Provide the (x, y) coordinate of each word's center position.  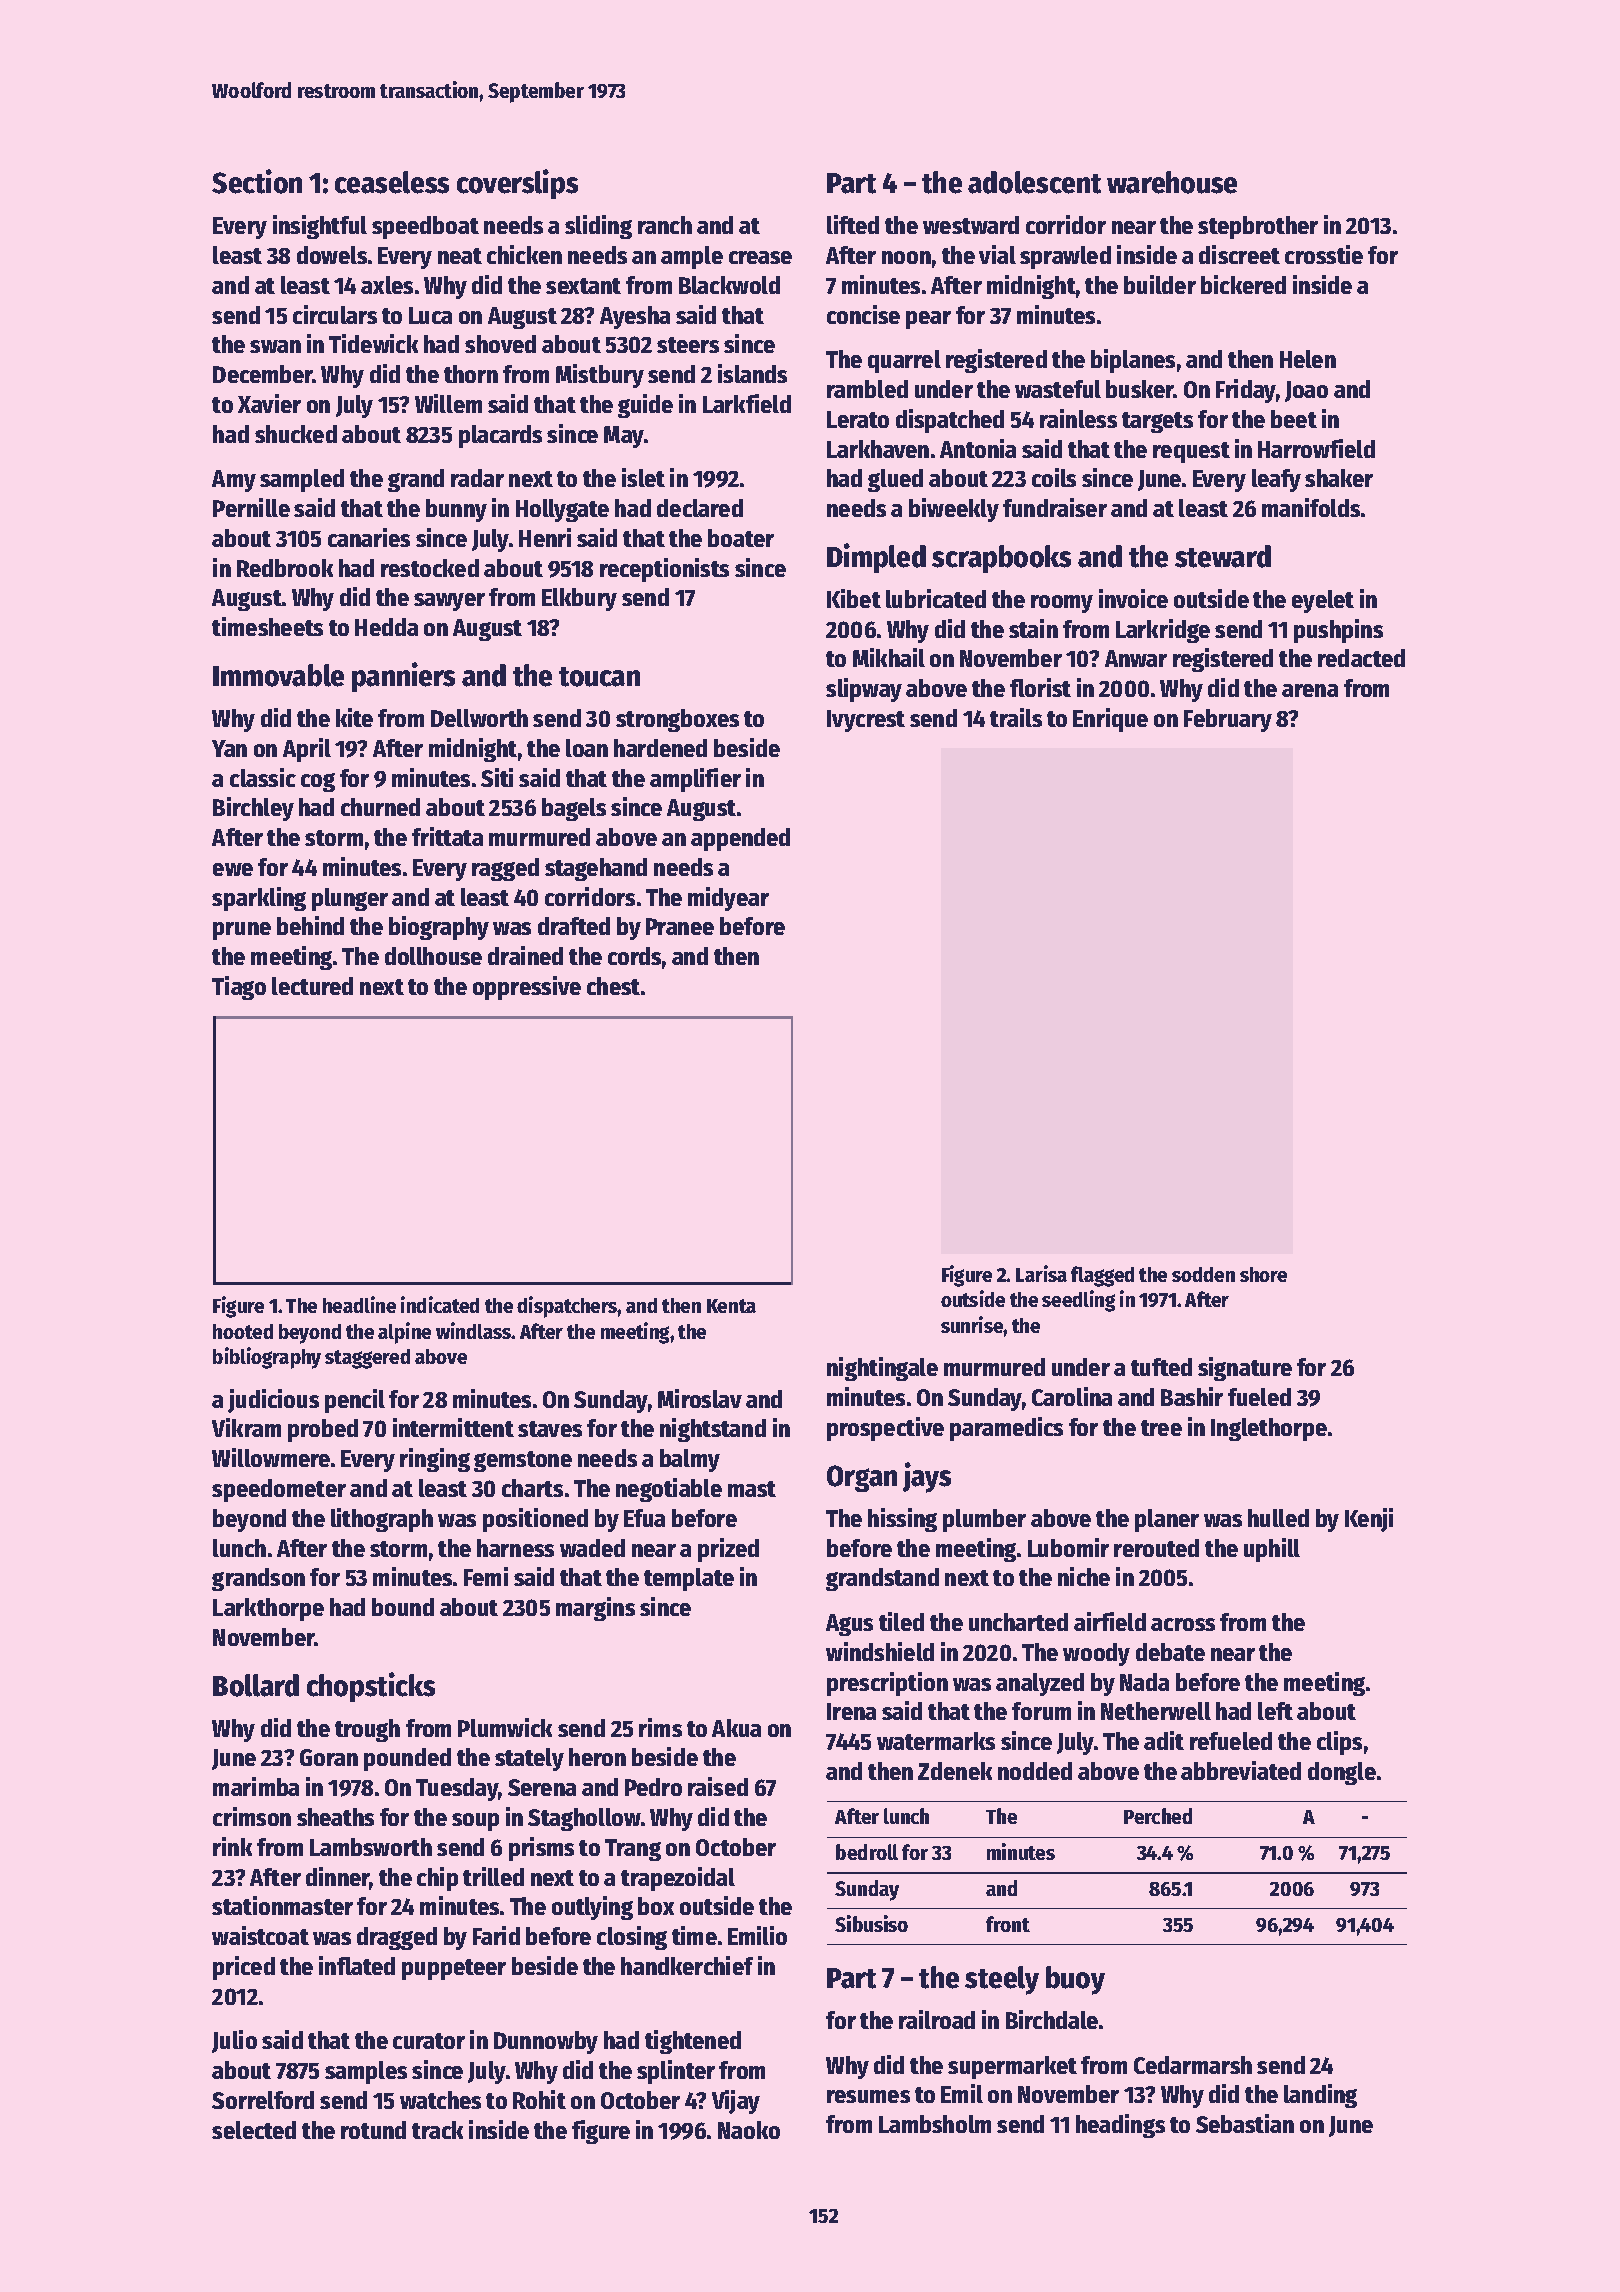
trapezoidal (678, 1879)
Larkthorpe (268, 1609)
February (1228, 720)
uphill (1272, 1550)
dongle (1342, 1773)
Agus (849, 1625)
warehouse (1172, 182)
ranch (665, 225)
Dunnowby (546, 2042)
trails (1016, 717)
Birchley (253, 809)
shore (1263, 1274)
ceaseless (392, 182)
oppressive (527, 988)
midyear (728, 899)
